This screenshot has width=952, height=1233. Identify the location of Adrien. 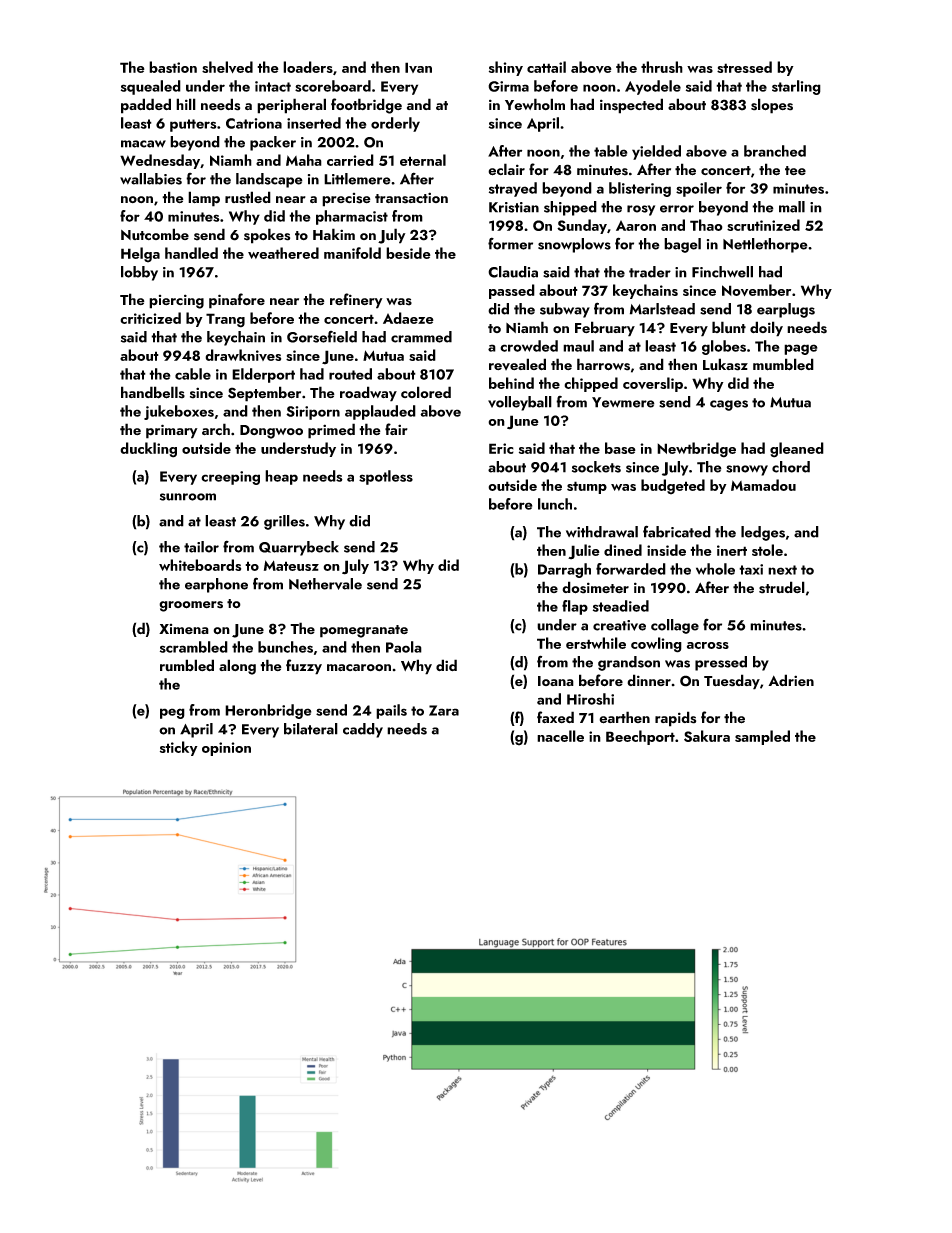
(791, 680).
